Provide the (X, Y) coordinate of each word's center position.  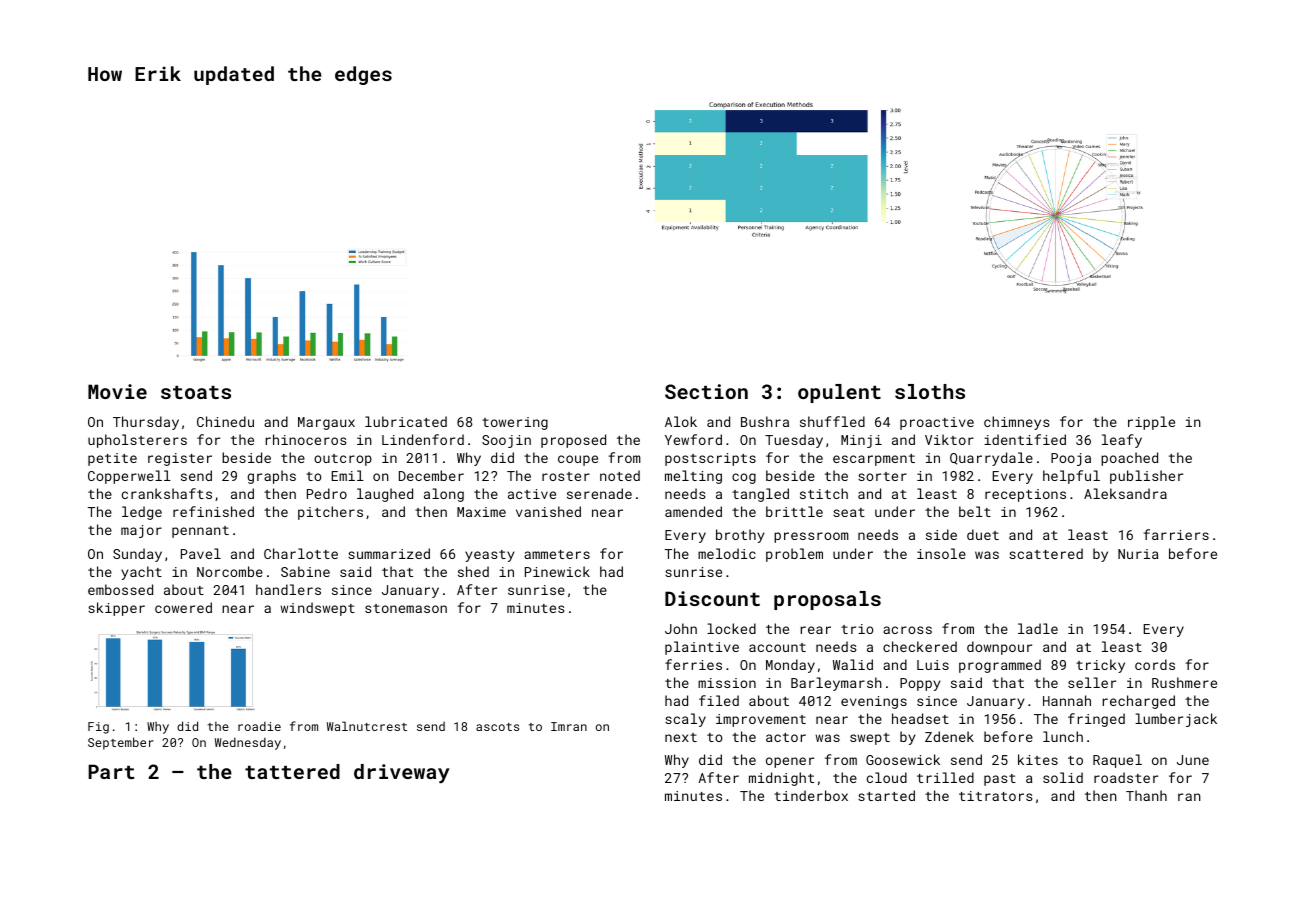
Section (706, 391)
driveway (402, 774)
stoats (196, 392)
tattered (292, 771)
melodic (727, 553)
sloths (930, 391)
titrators (995, 796)
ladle (1038, 628)
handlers (288, 589)
